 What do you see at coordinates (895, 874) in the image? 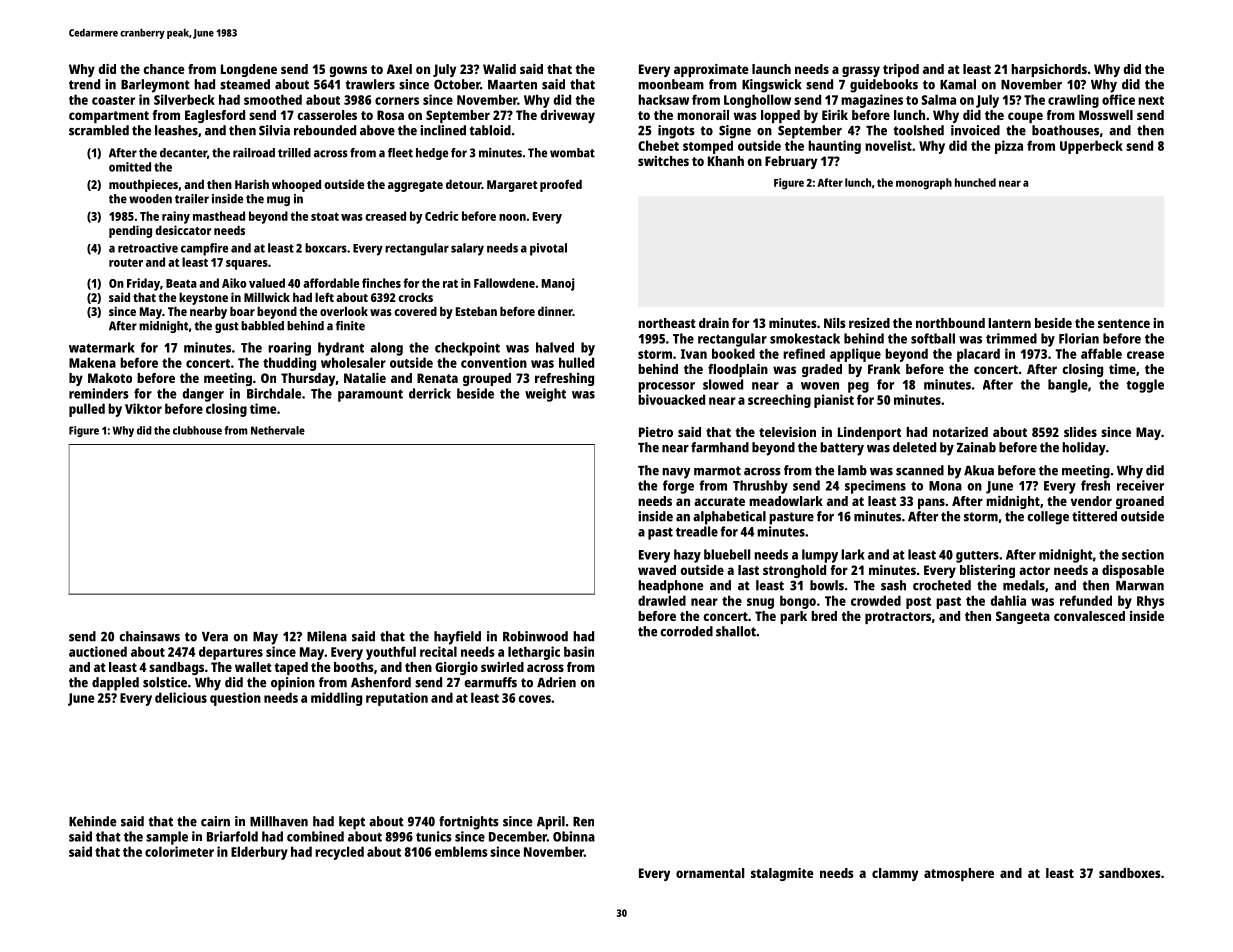
I see `clammy` at bounding box center [895, 874].
